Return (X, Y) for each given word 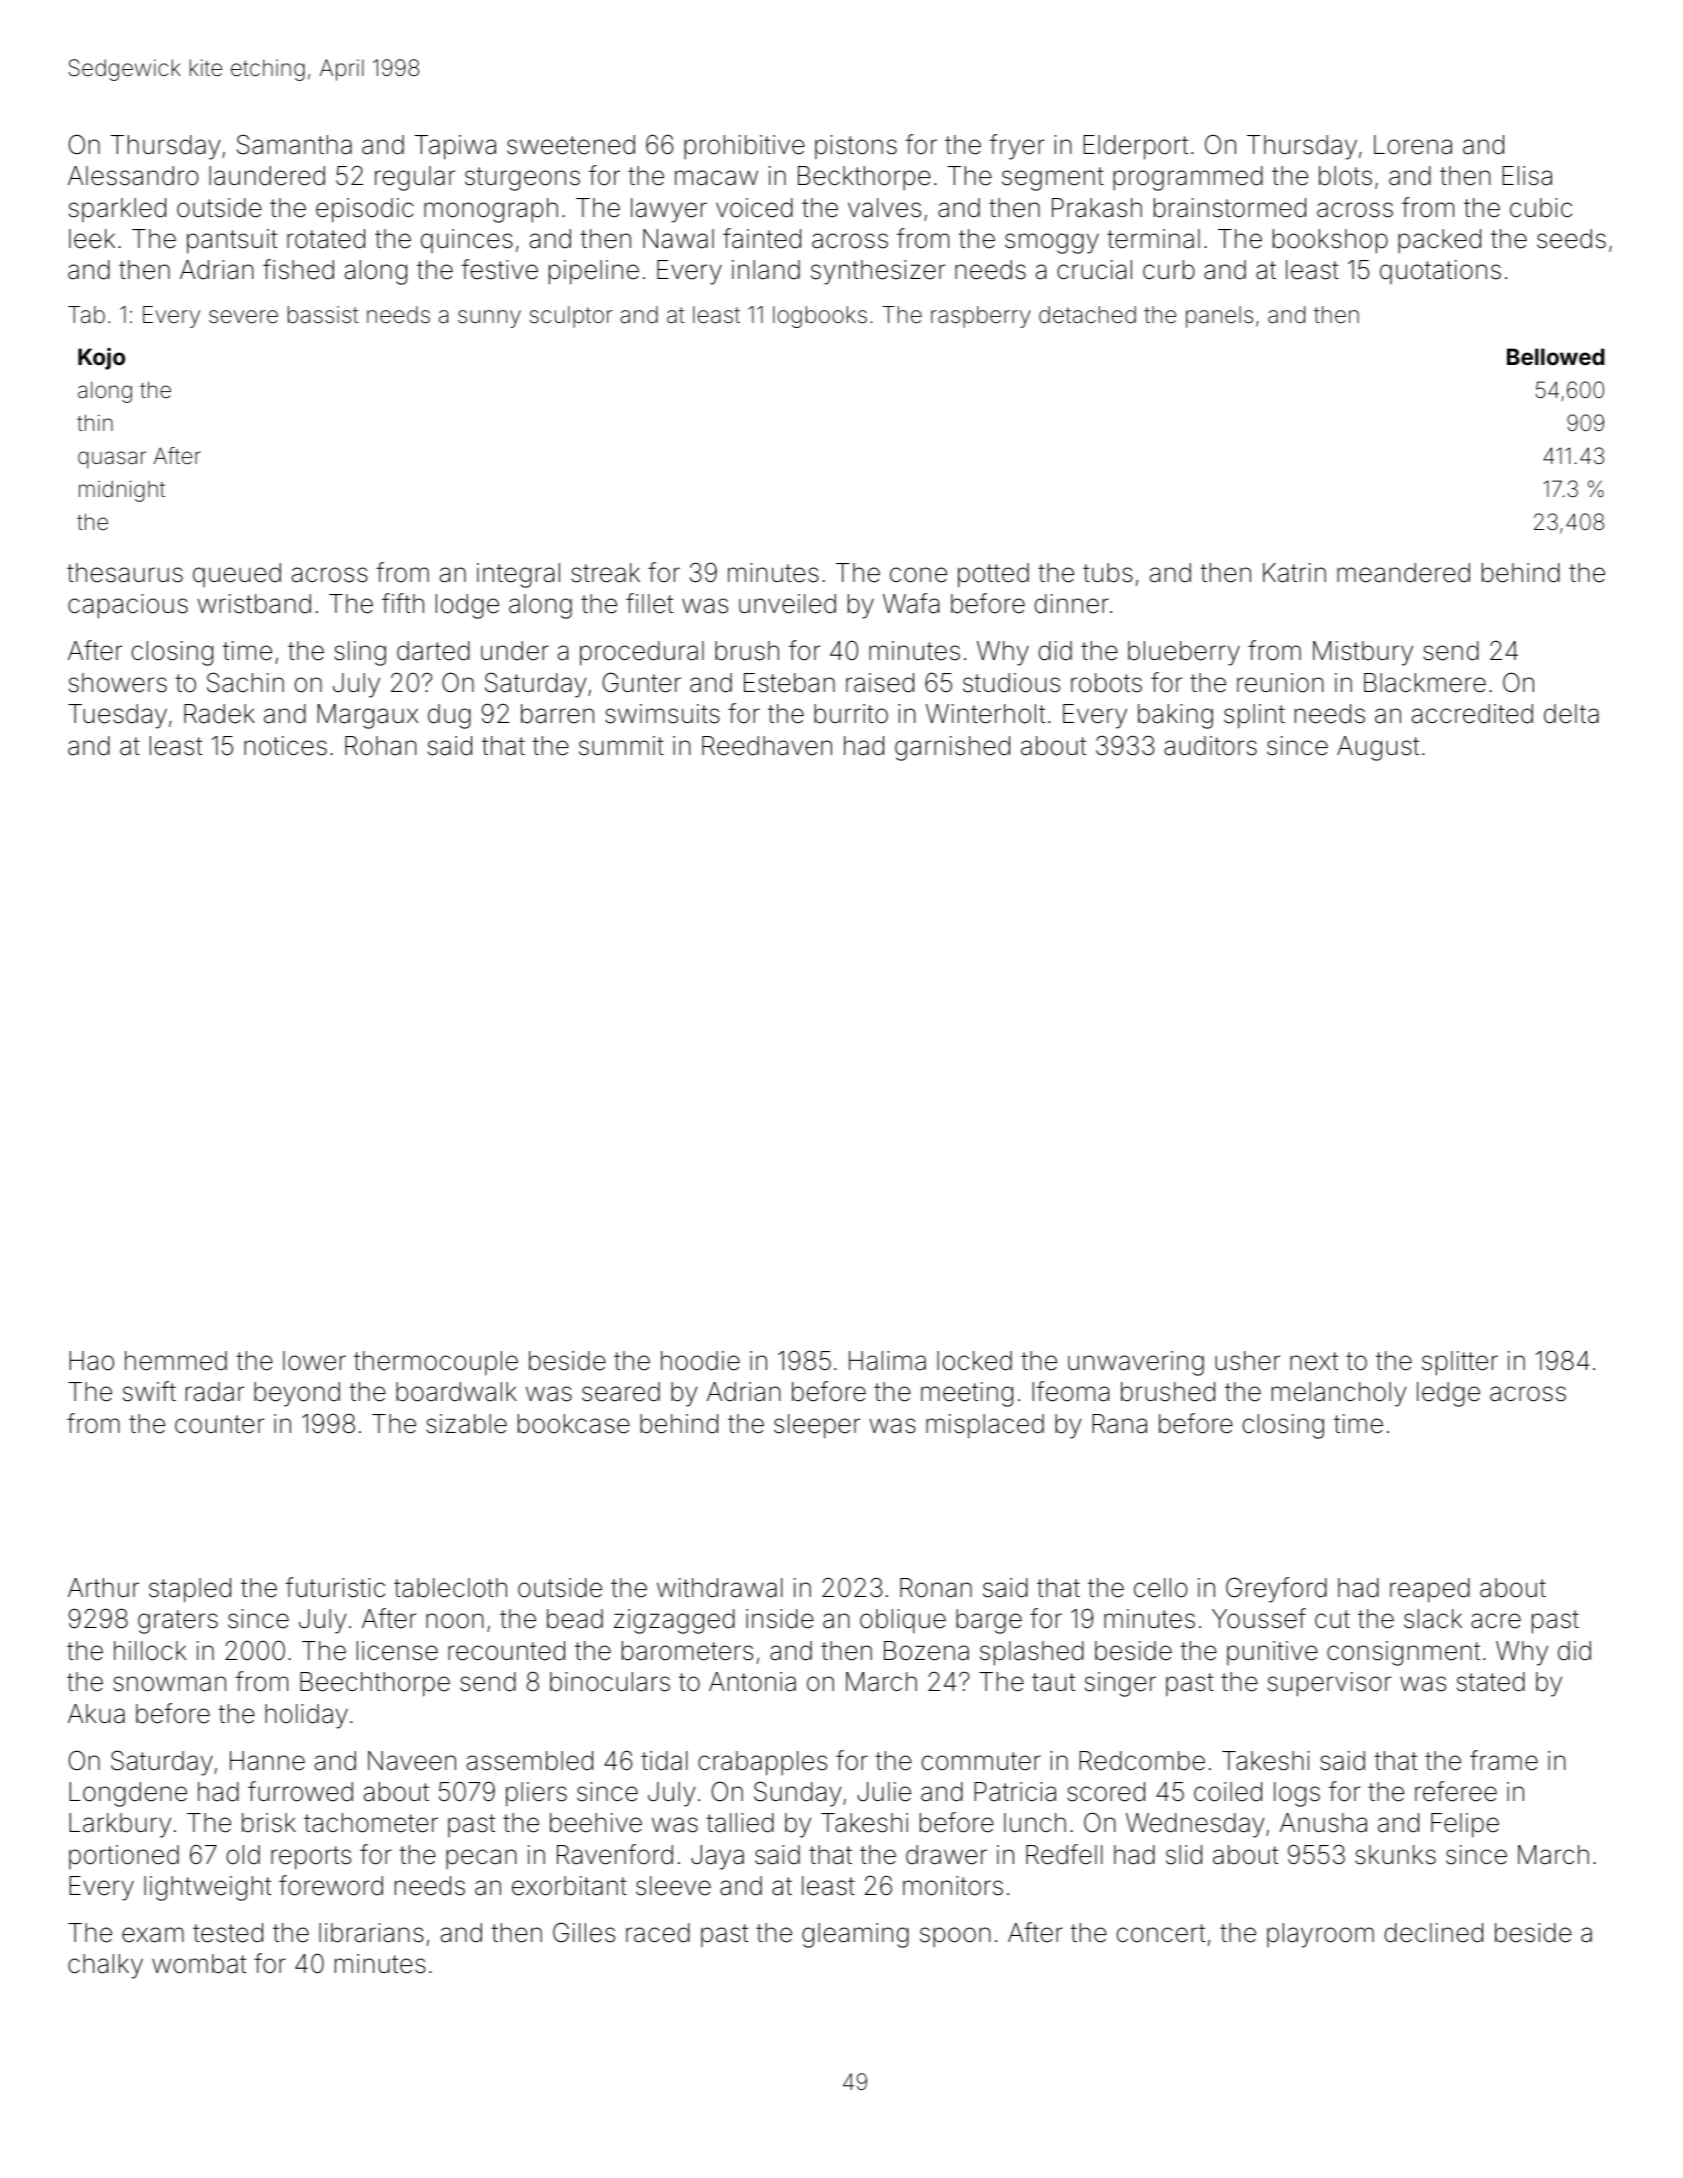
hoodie (700, 1361)
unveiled (787, 604)
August (1378, 748)
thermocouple (436, 1363)
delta (1571, 714)
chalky (105, 1966)
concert (1161, 1933)
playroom (1320, 1935)
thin (95, 422)
